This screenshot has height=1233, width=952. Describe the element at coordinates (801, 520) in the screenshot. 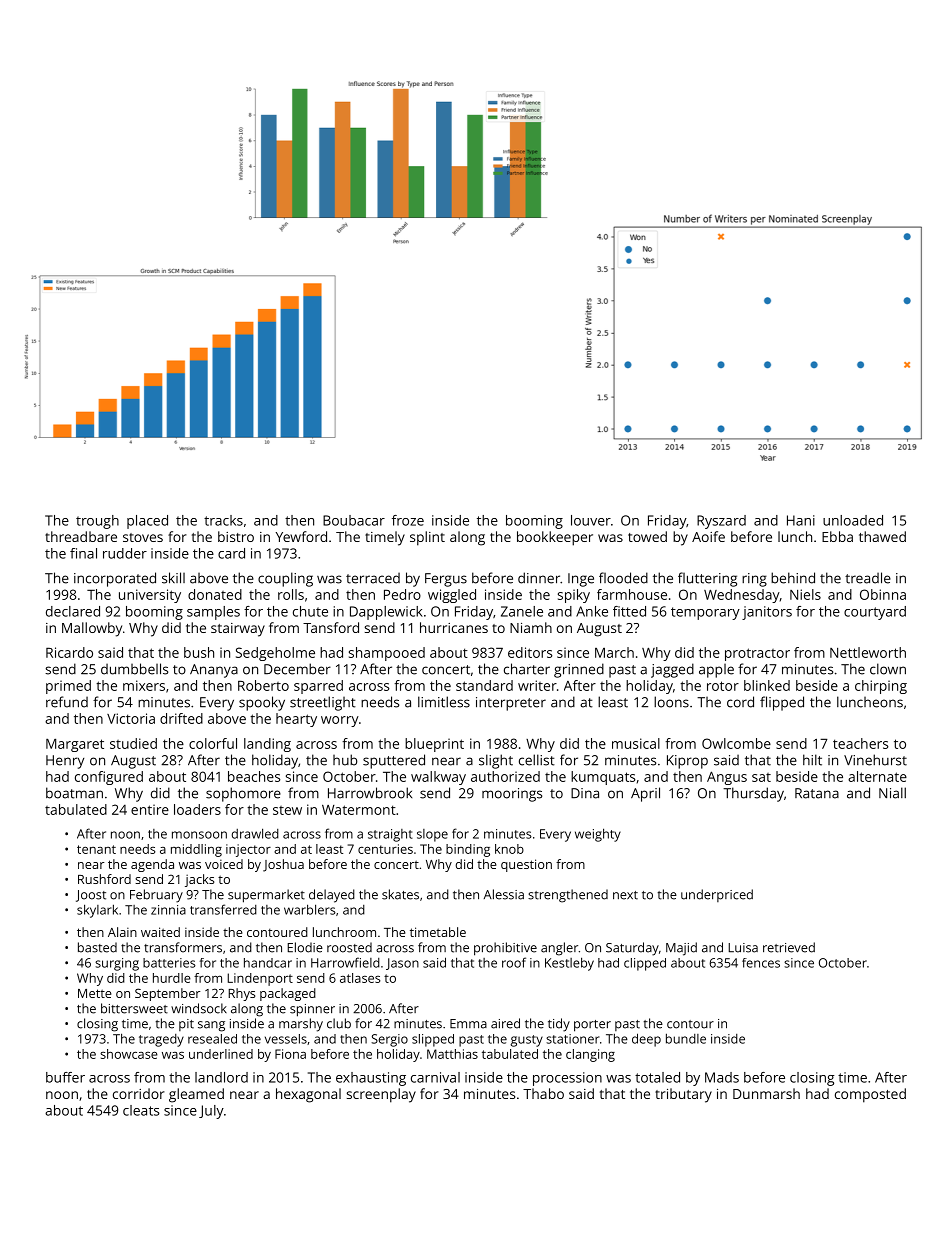

I see `Hani` at that location.
